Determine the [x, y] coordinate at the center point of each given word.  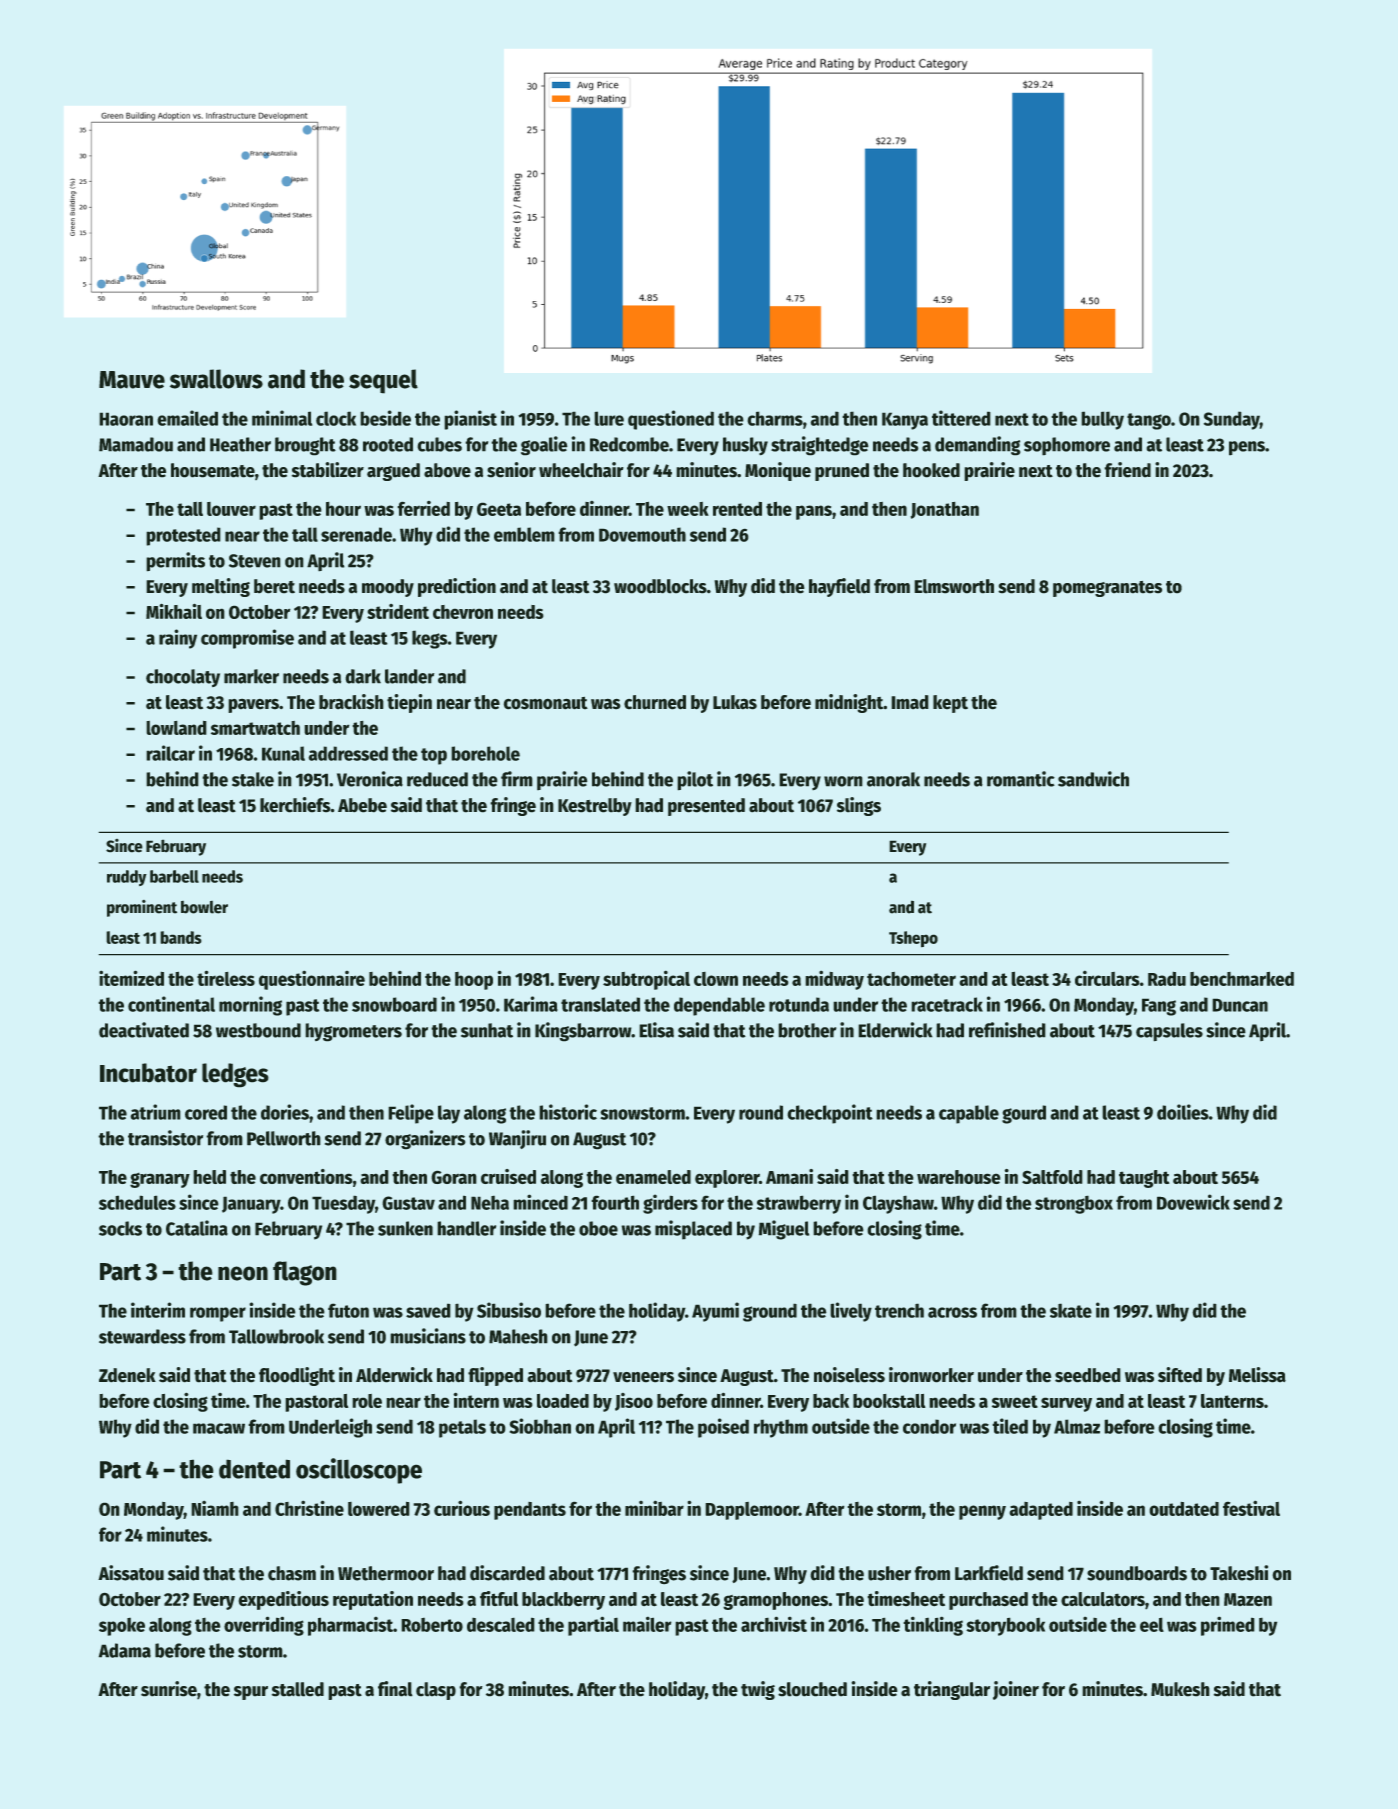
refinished [1007, 1030]
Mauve [132, 380]
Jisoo [634, 1402]
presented [706, 807]
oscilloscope [359, 1471]
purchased [988, 1601]
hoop [474, 981]
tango [1149, 421]
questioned [671, 420]
